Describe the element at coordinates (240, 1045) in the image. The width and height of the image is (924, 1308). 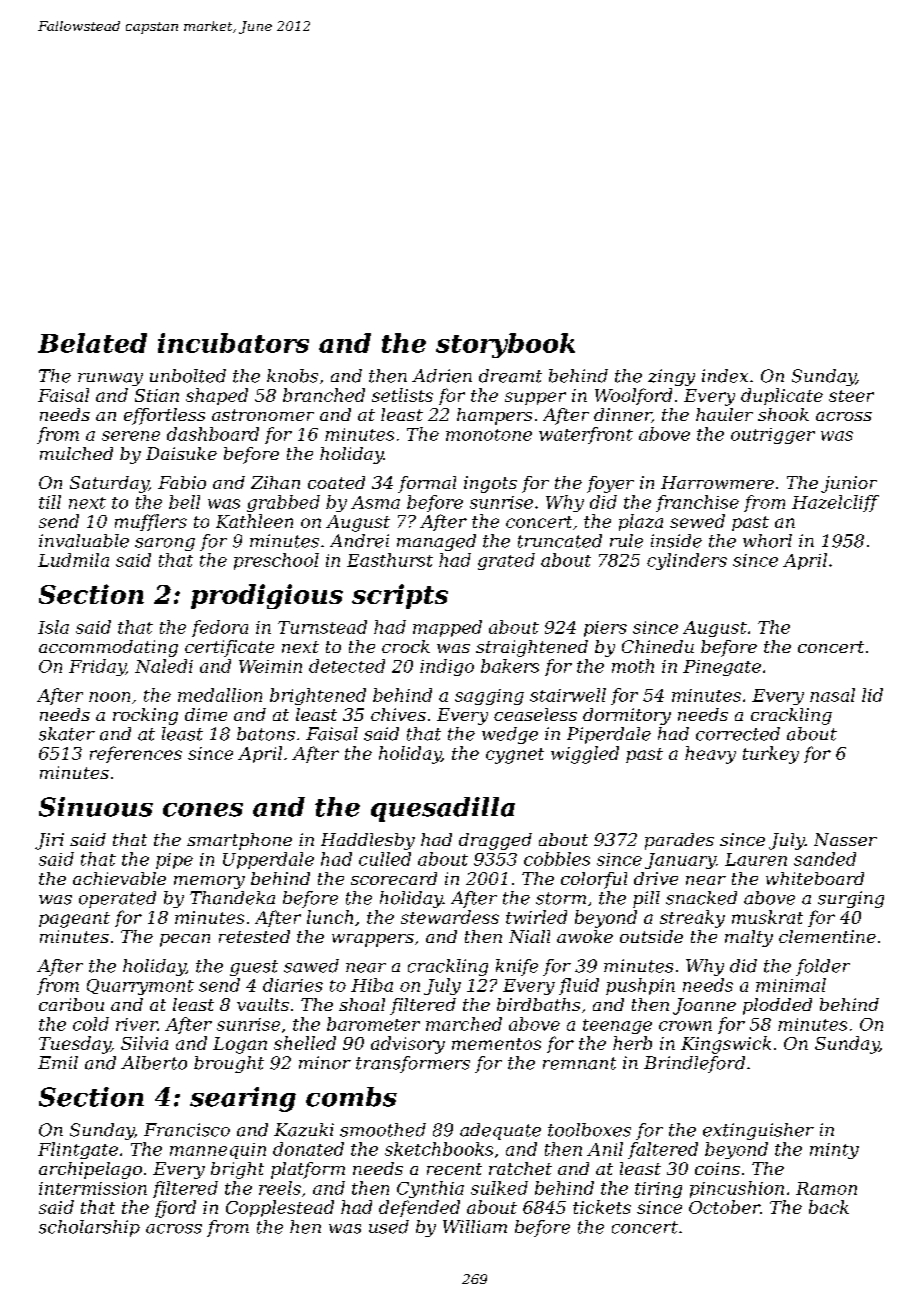
I see `Logan` at that location.
